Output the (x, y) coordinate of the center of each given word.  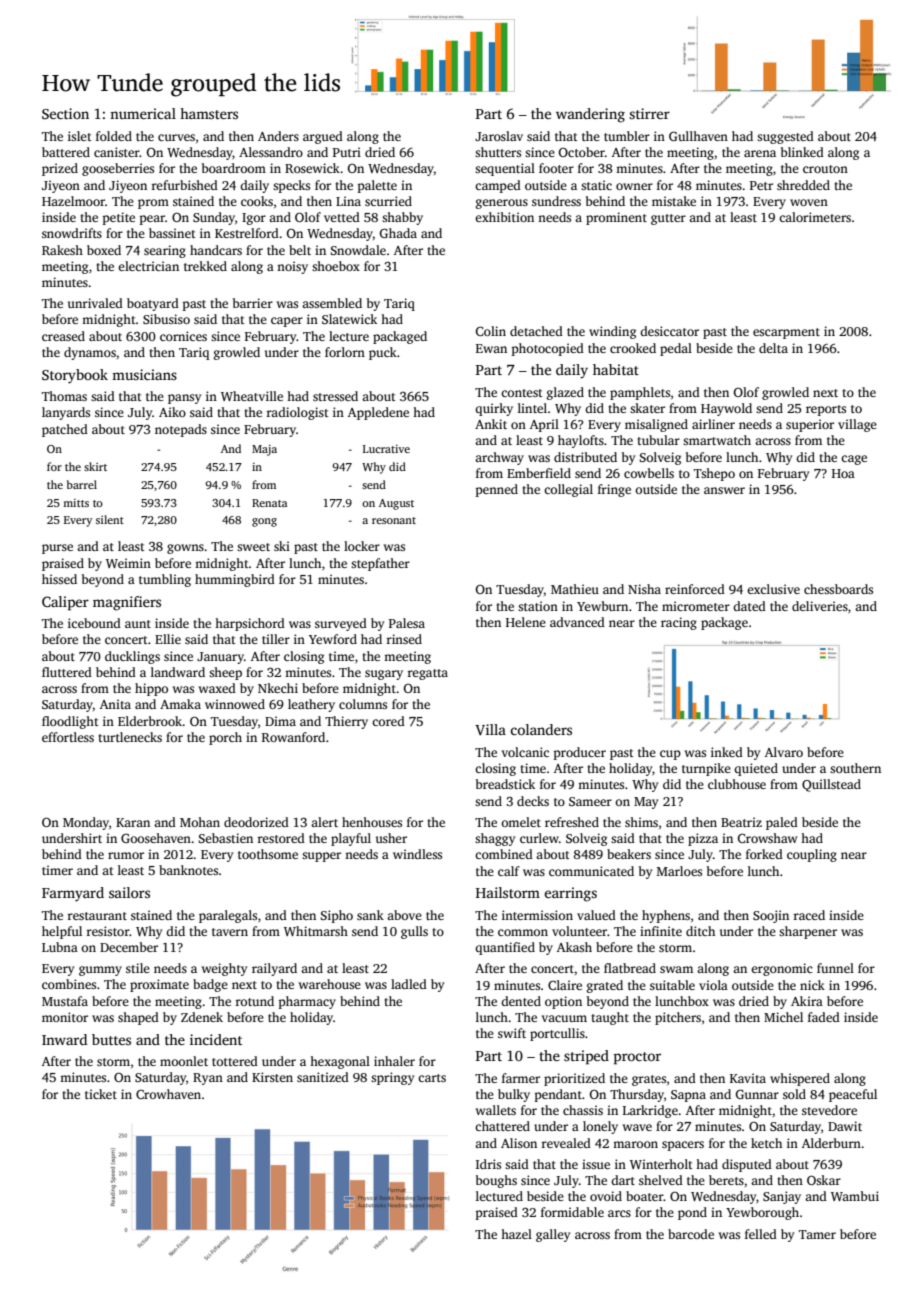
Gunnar (757, 1094)
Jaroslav (499, 136)
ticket (101, 1094)
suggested (785, 137)
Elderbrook (150, 721)
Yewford (333, 639)
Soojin (771, 916)
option (563, 1002)
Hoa (843, 473)
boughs (496, 1181)
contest (522, 393)
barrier (253, 303)
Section (65, 113)
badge (210, 985)
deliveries (820, 606)
